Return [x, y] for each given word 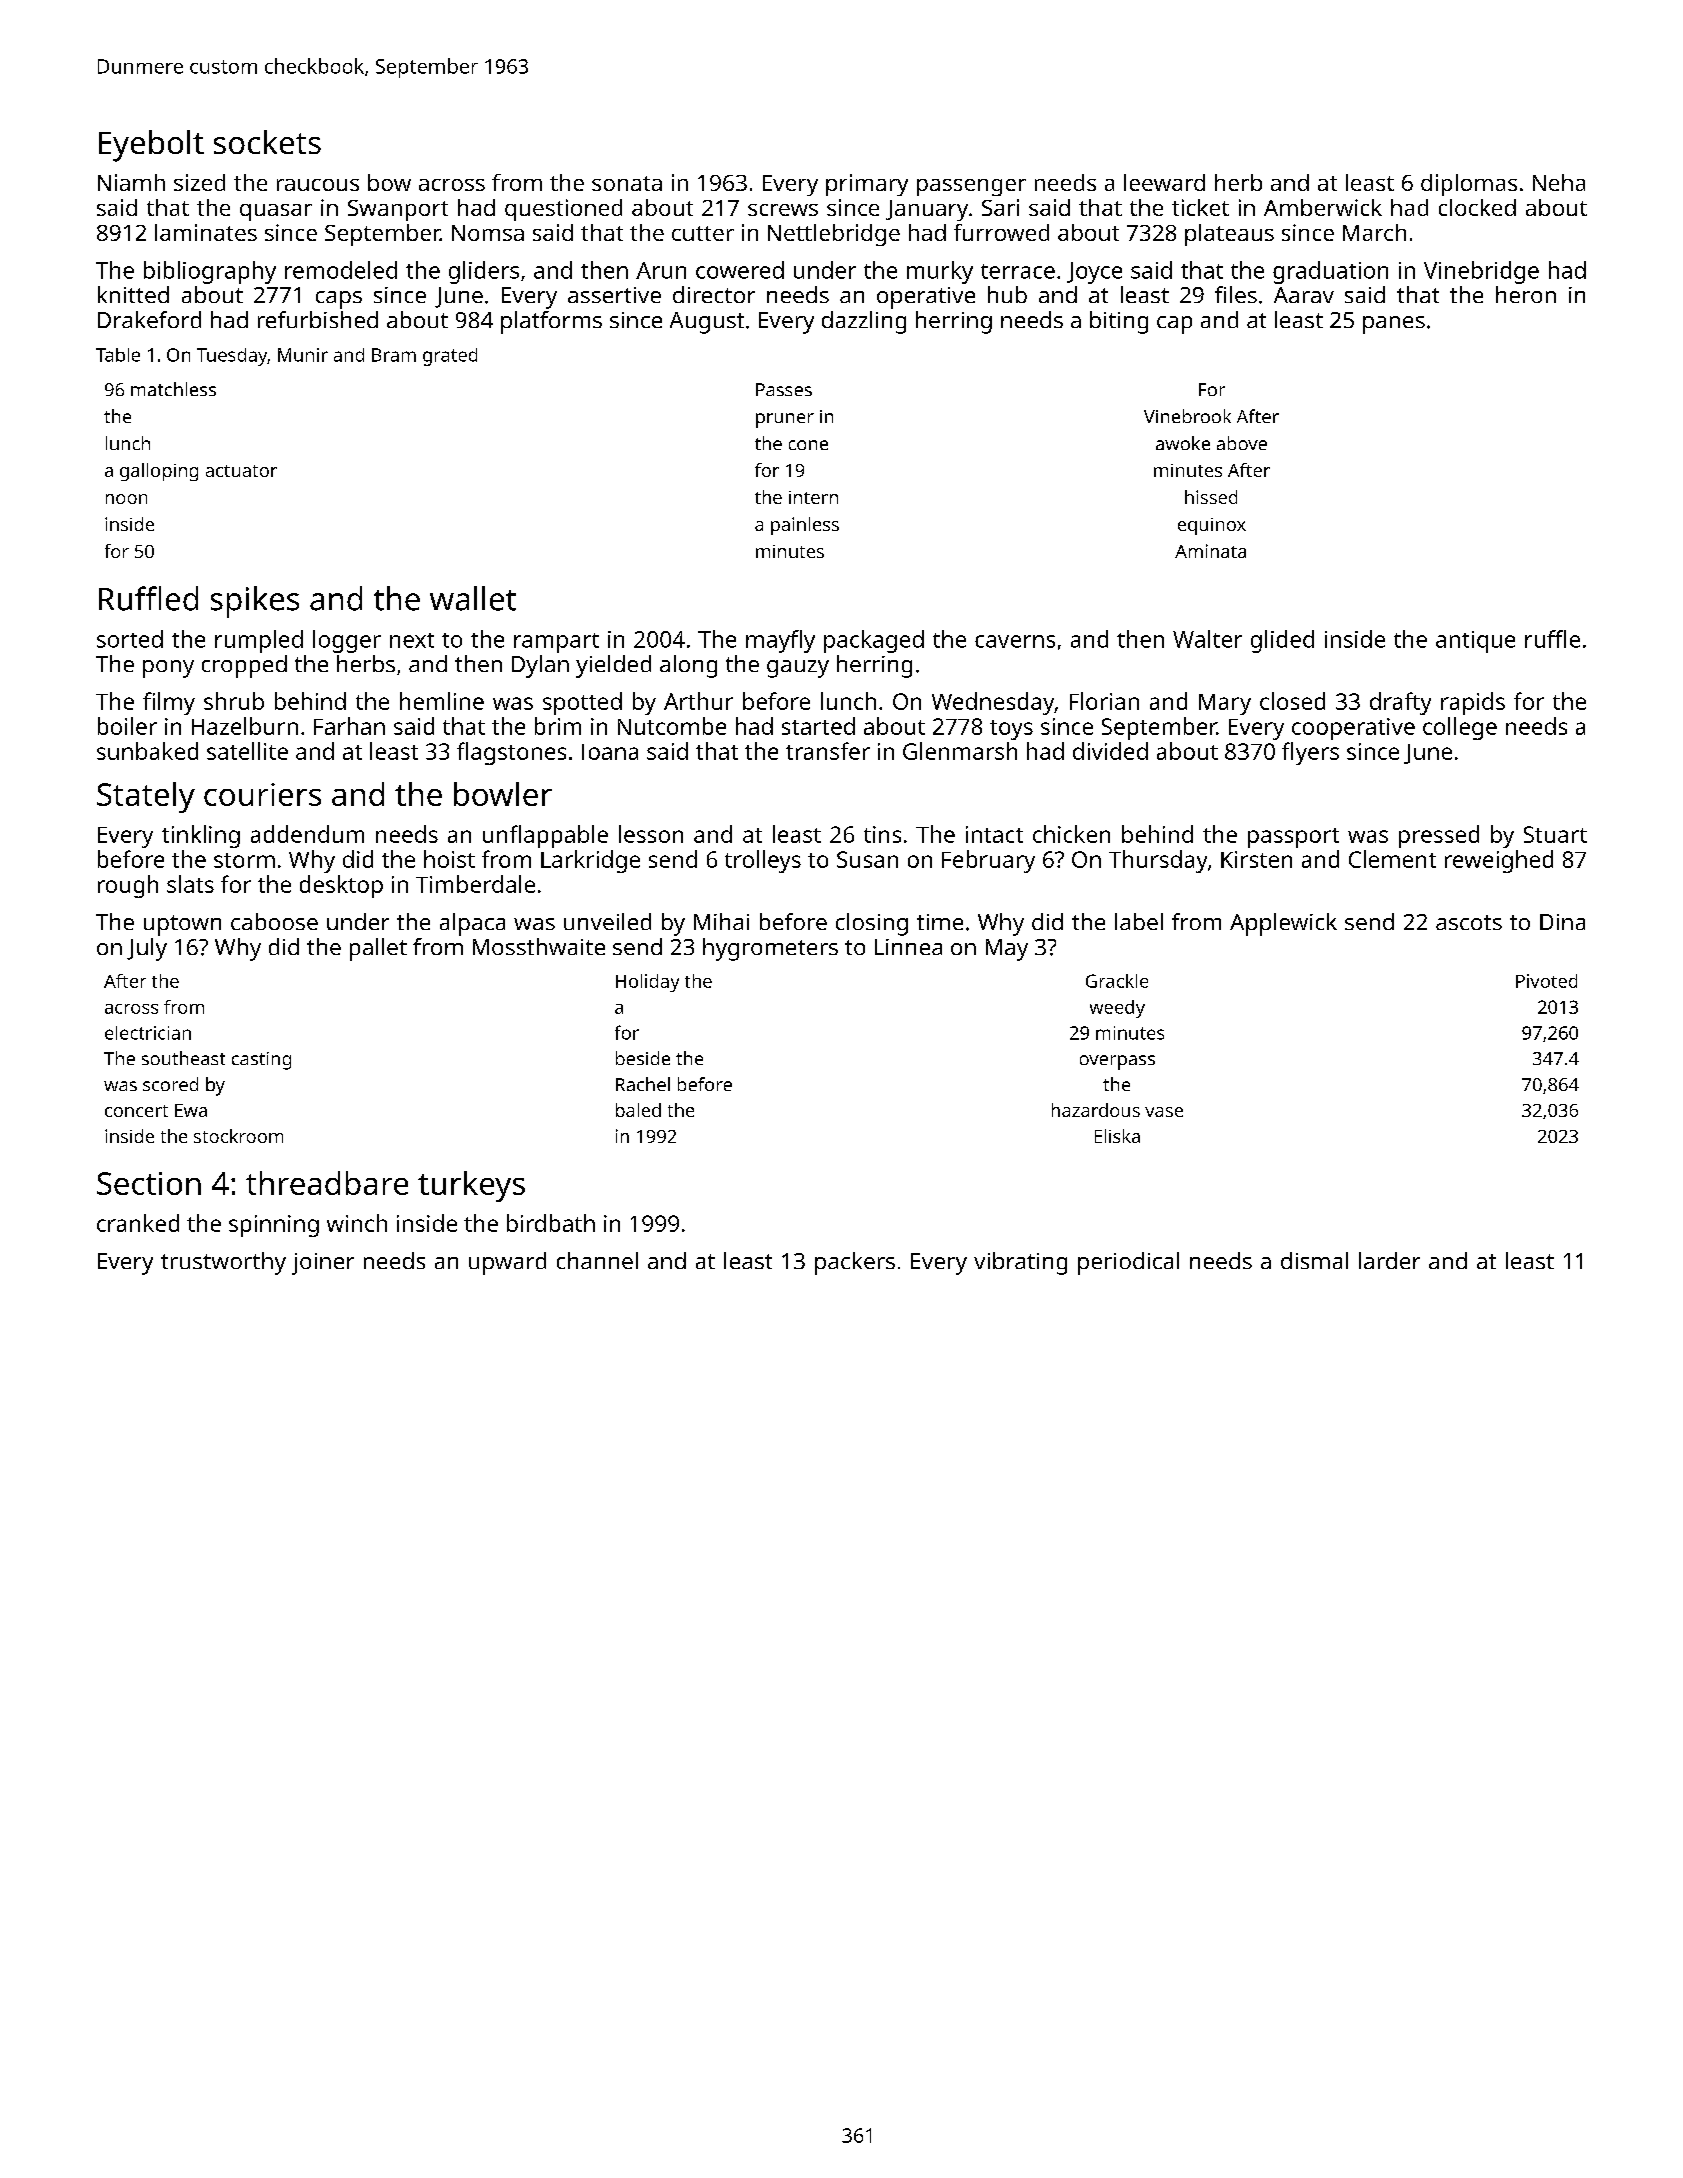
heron [1526, 294]
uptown [182, 925]
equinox [1212, 526]
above [1242, 443]
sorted [130, 639]
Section [149, 1183]
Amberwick [1323, 207]
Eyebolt [151, 146]
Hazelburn [245, 726]
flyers [1310, 753]
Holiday [647, 983]
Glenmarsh [960, 751]
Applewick [1283, 924]
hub [1007, 294]
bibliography [210, 272]
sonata [627, 183]
